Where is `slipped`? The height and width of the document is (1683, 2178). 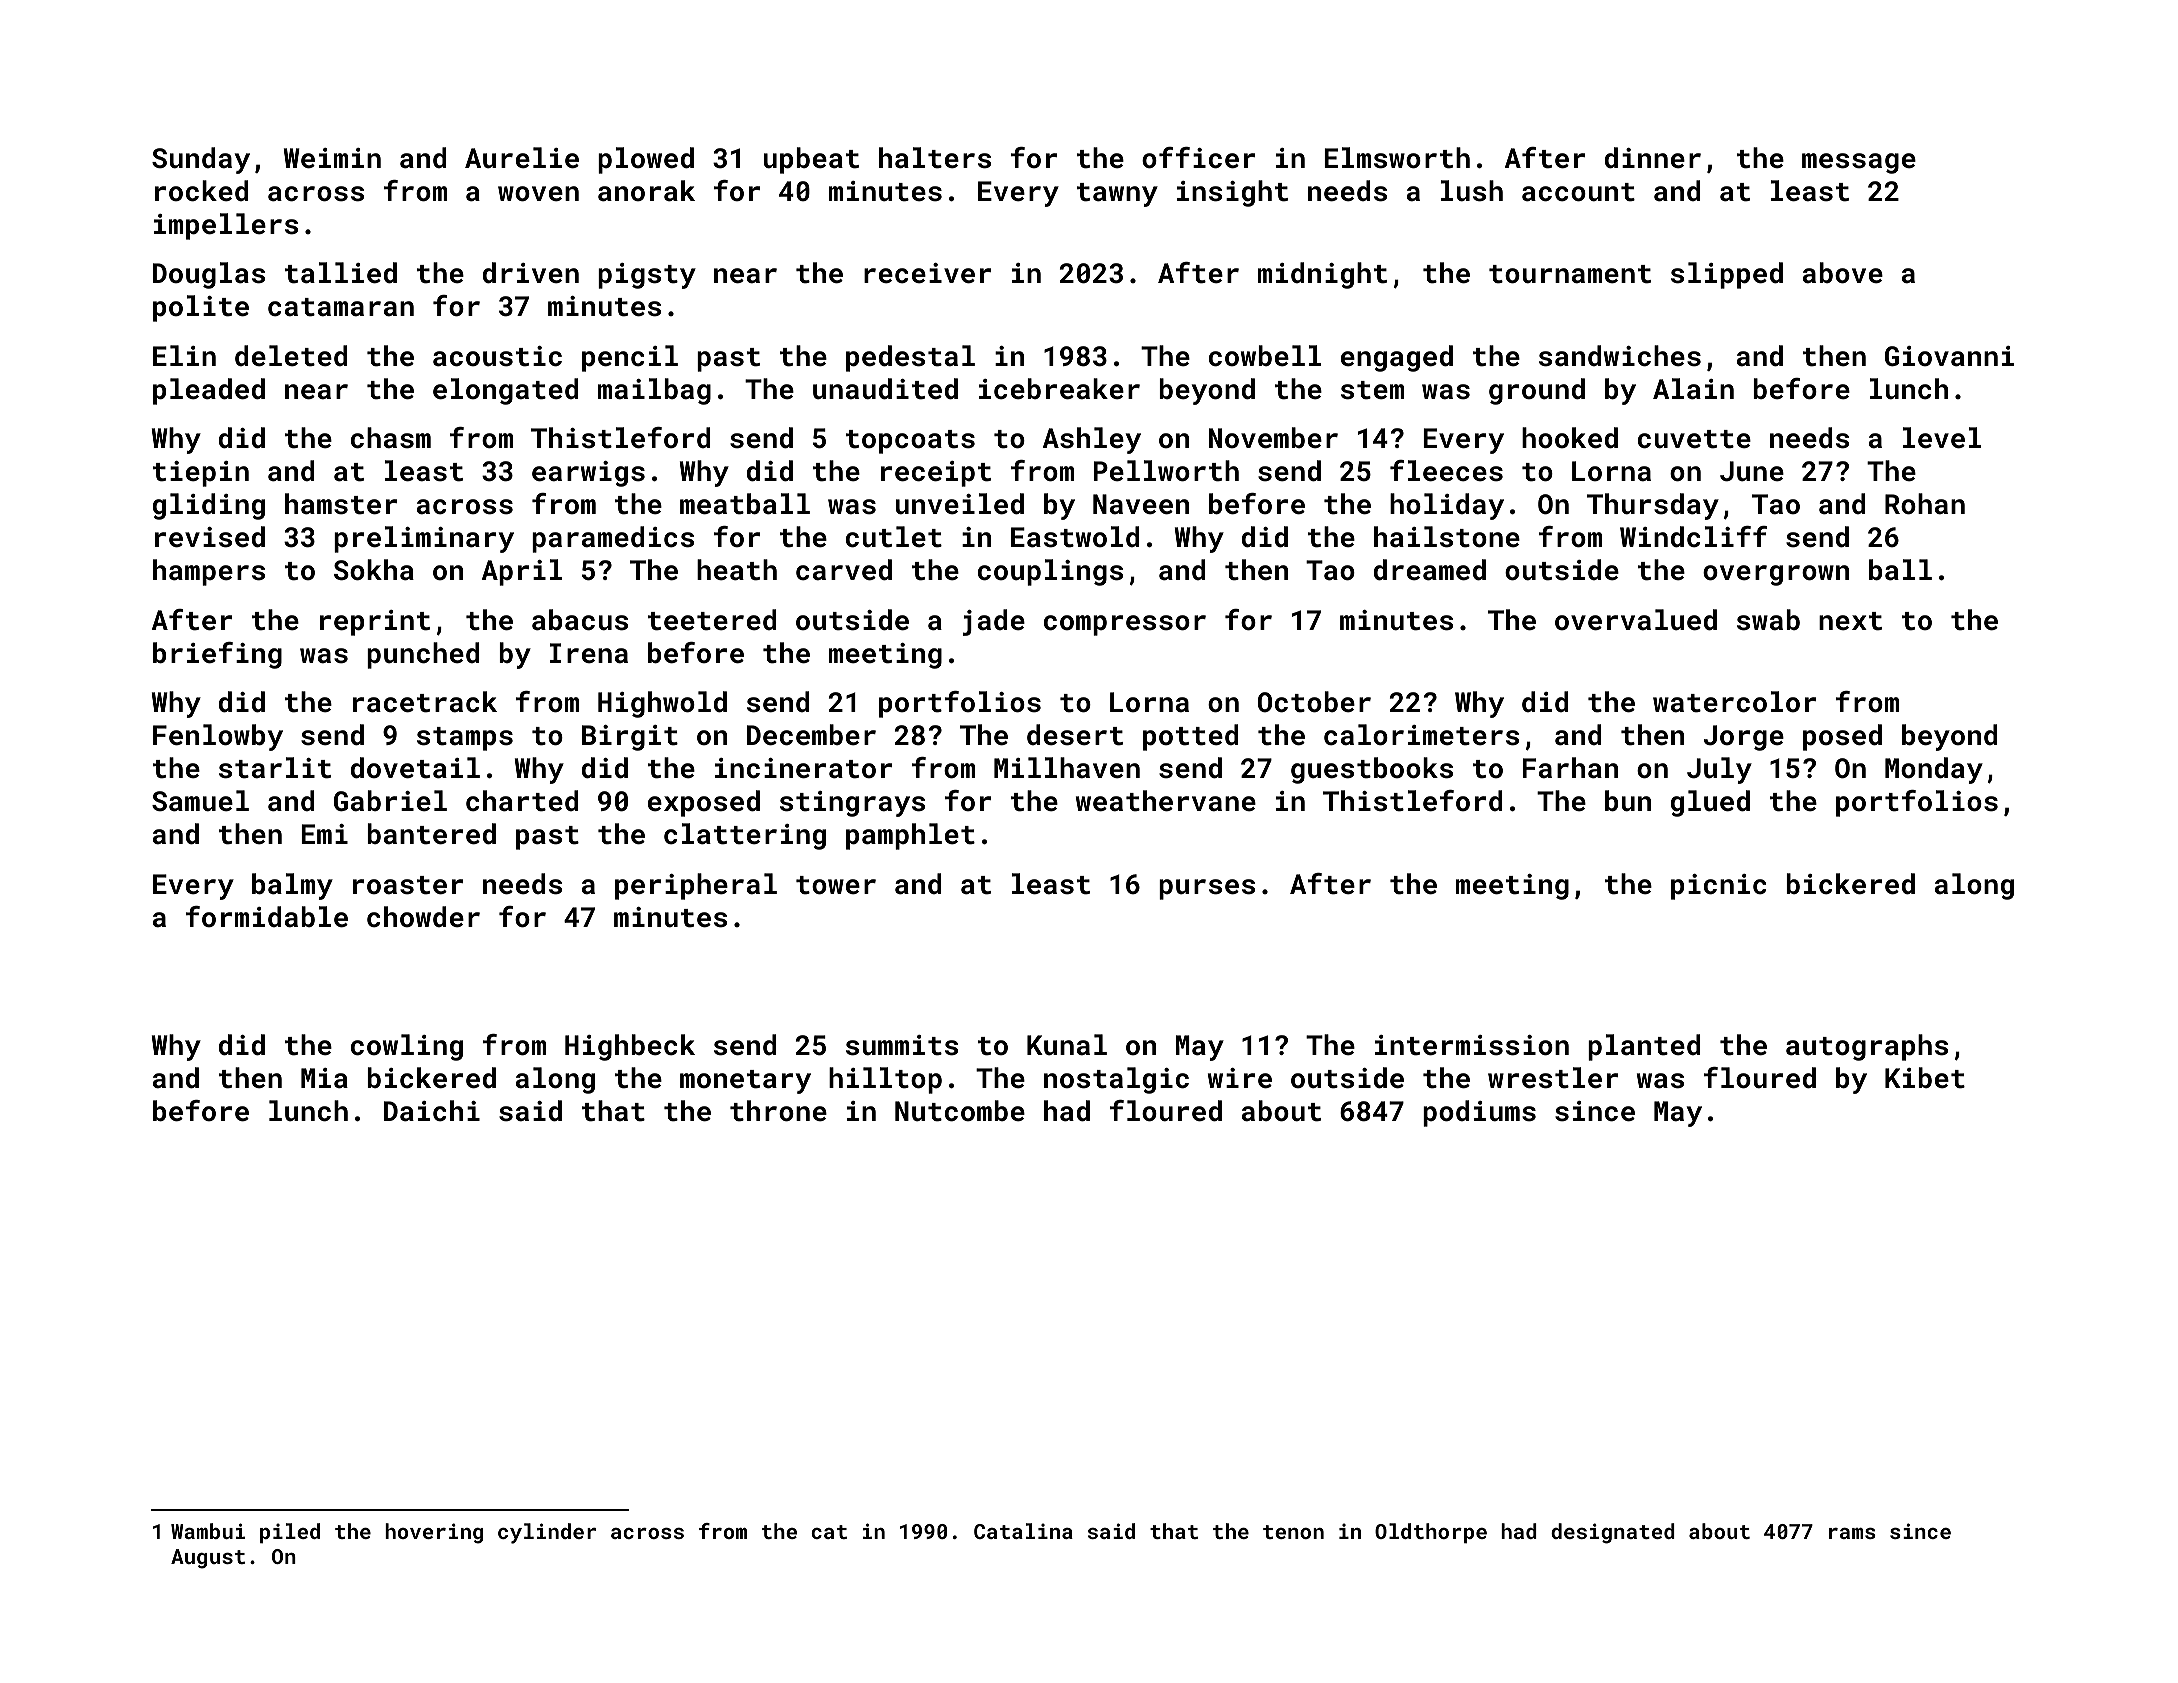 slipped is located at coordinates (1727, 275).
